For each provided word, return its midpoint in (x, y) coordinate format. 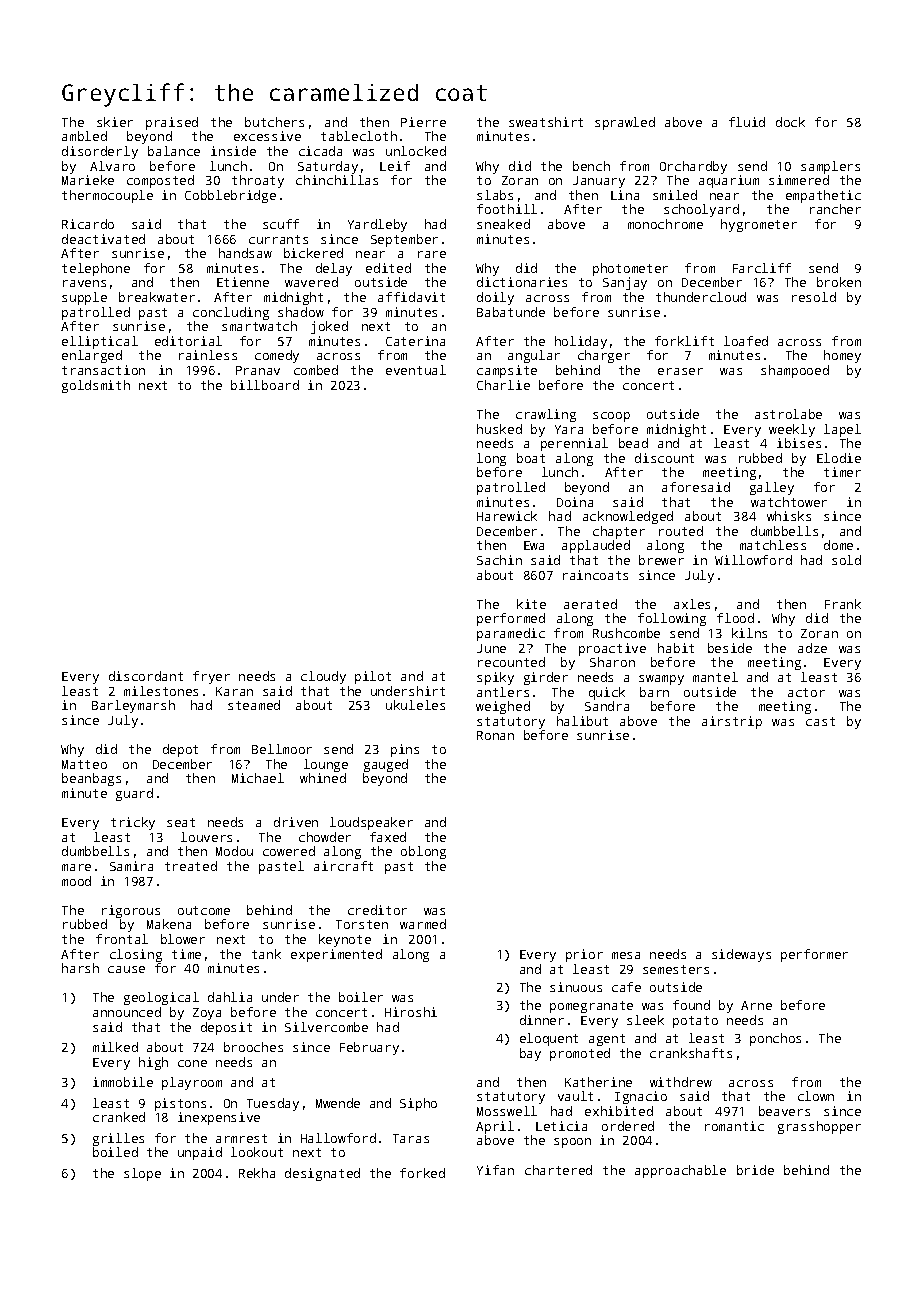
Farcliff (762, 268)
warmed (423, 924)
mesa (626, 955)
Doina (575, 502)
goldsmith (96, 386)
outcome (204, 910)
